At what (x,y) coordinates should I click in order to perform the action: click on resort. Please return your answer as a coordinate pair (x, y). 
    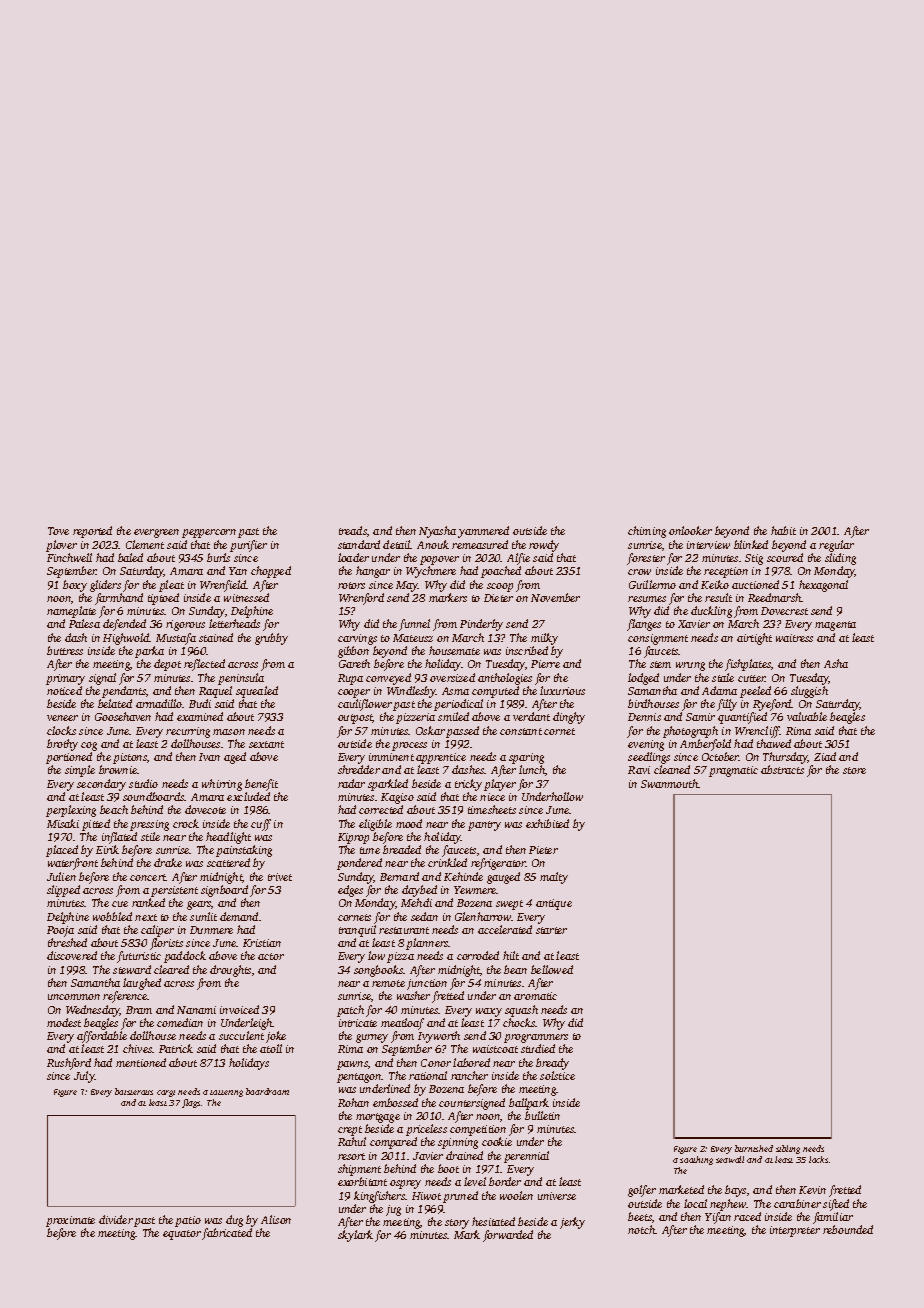
    Looking at the image, I should click on (351, 1156).
